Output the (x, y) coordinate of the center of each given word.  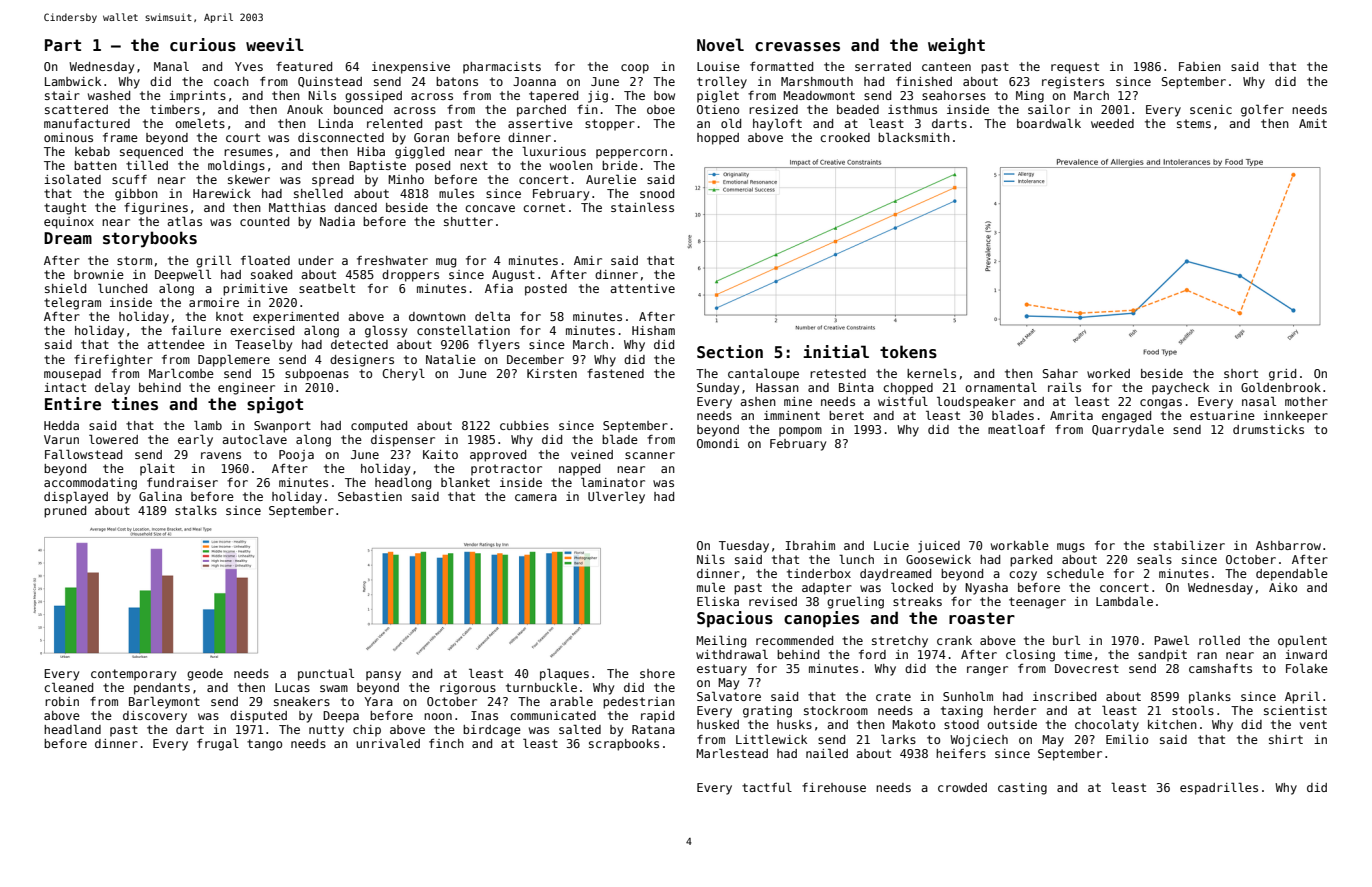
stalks (196, 510)
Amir (588, 260)
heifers (961, 753)
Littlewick (771, 739)
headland (72, 729)
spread (333, 181)
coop (635, 69)
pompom (800, 432)
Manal (171, 66)
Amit (1313, 123)
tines (135, 404)
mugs (1071, 548)
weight (956, 46)
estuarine (1222, 415)
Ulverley (616, 497)
